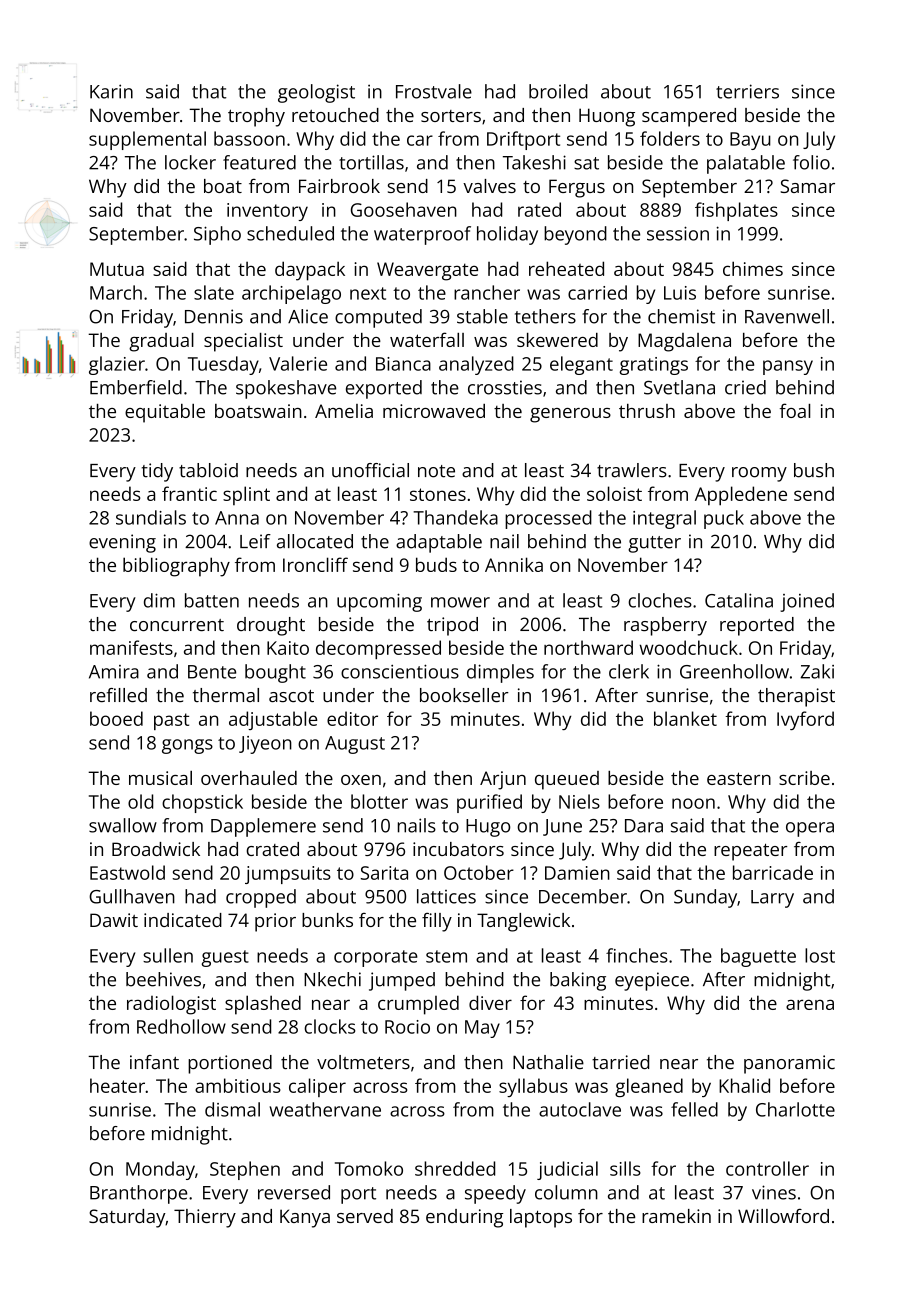 The image size is (924, 1308). What do you see at coordinates (807, 186) in the page?
I see `Samar` at bounding box center [807, 186].
